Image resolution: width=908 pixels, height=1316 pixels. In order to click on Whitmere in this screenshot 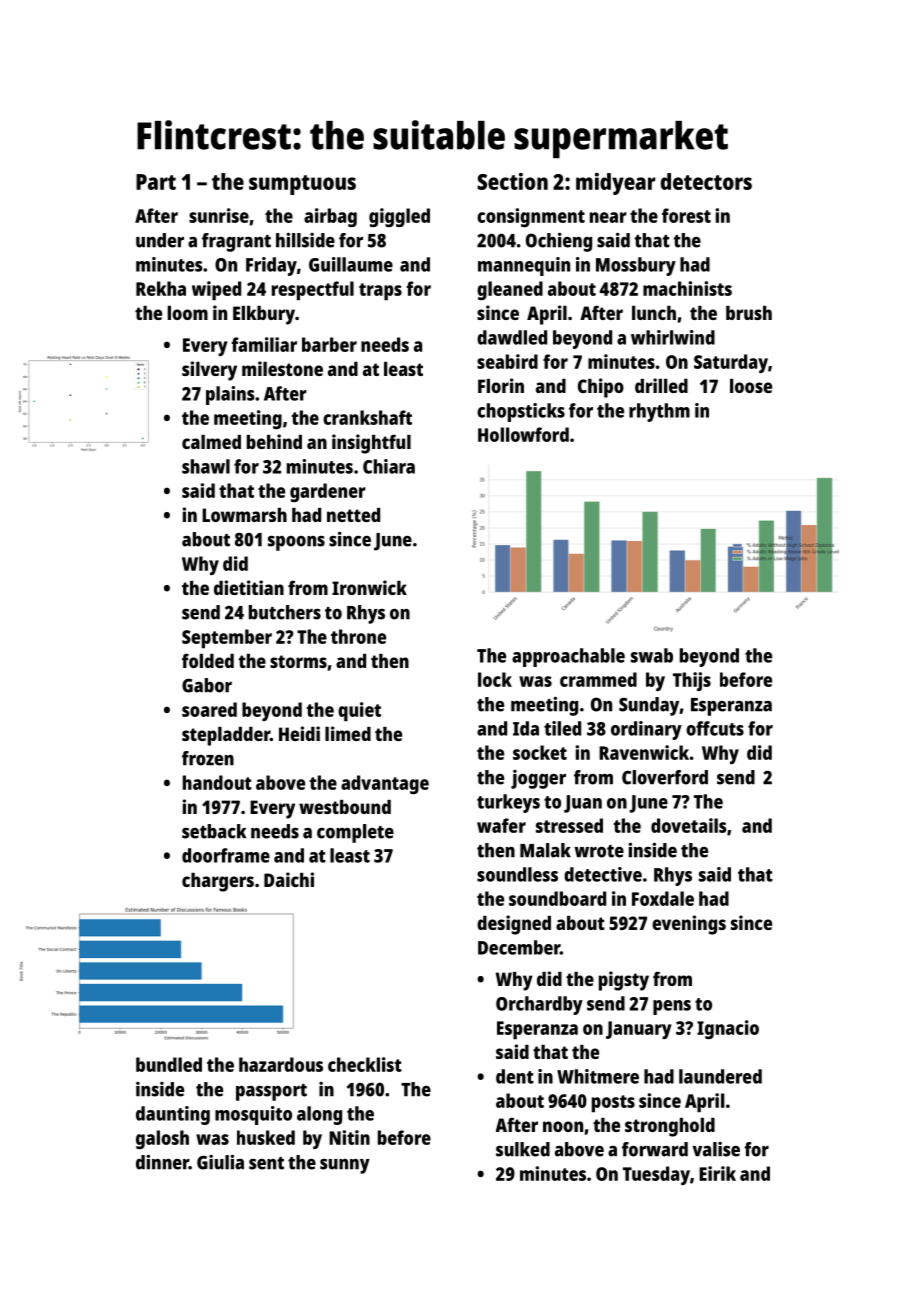, I will do `click(598, 1076)`.
